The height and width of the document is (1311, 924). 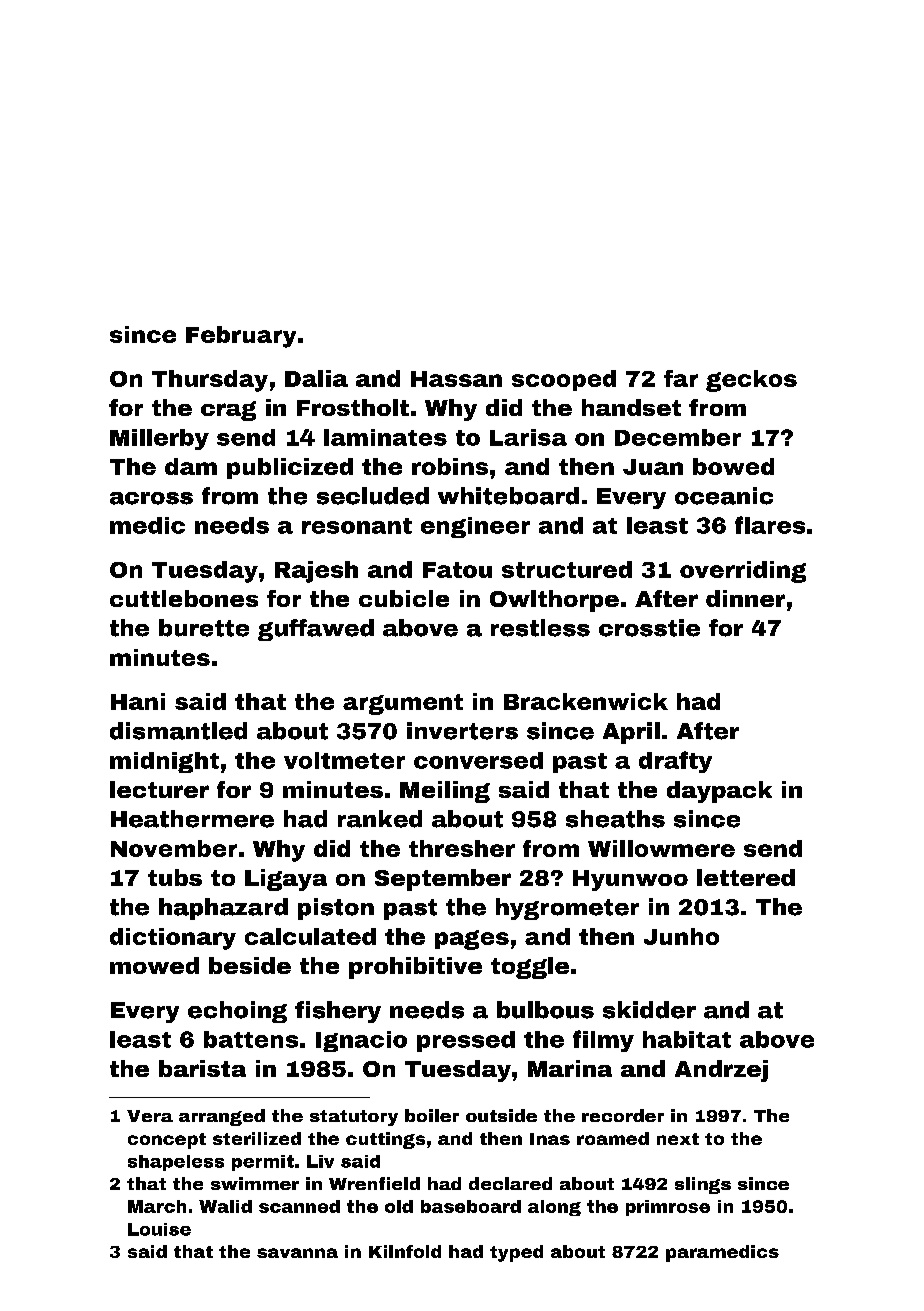 I want to click on Vera, so click(x=150, y=1116).
